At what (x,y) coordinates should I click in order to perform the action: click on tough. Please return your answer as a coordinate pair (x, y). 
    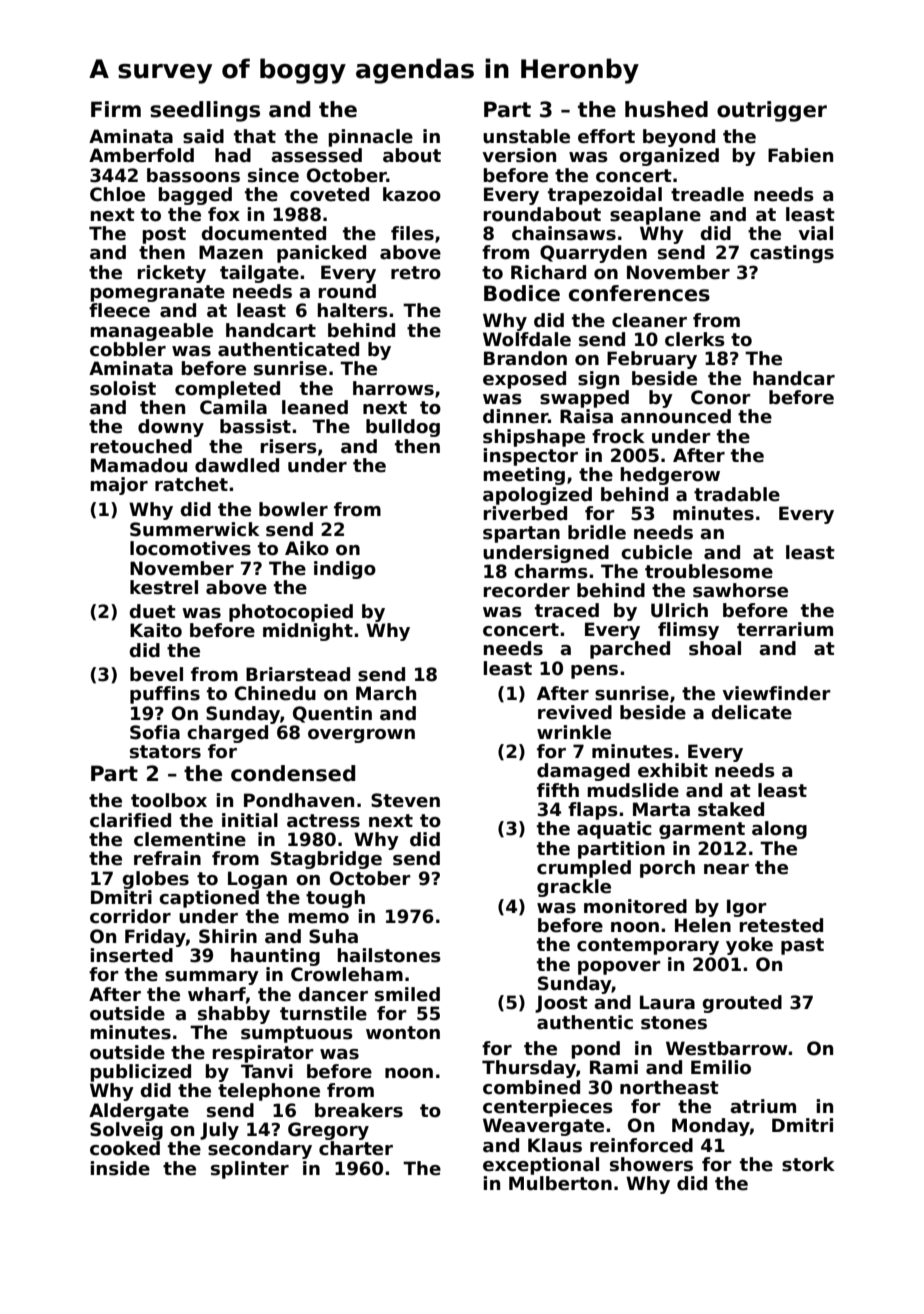
    Looking at the image, I should click on (335, 899).
